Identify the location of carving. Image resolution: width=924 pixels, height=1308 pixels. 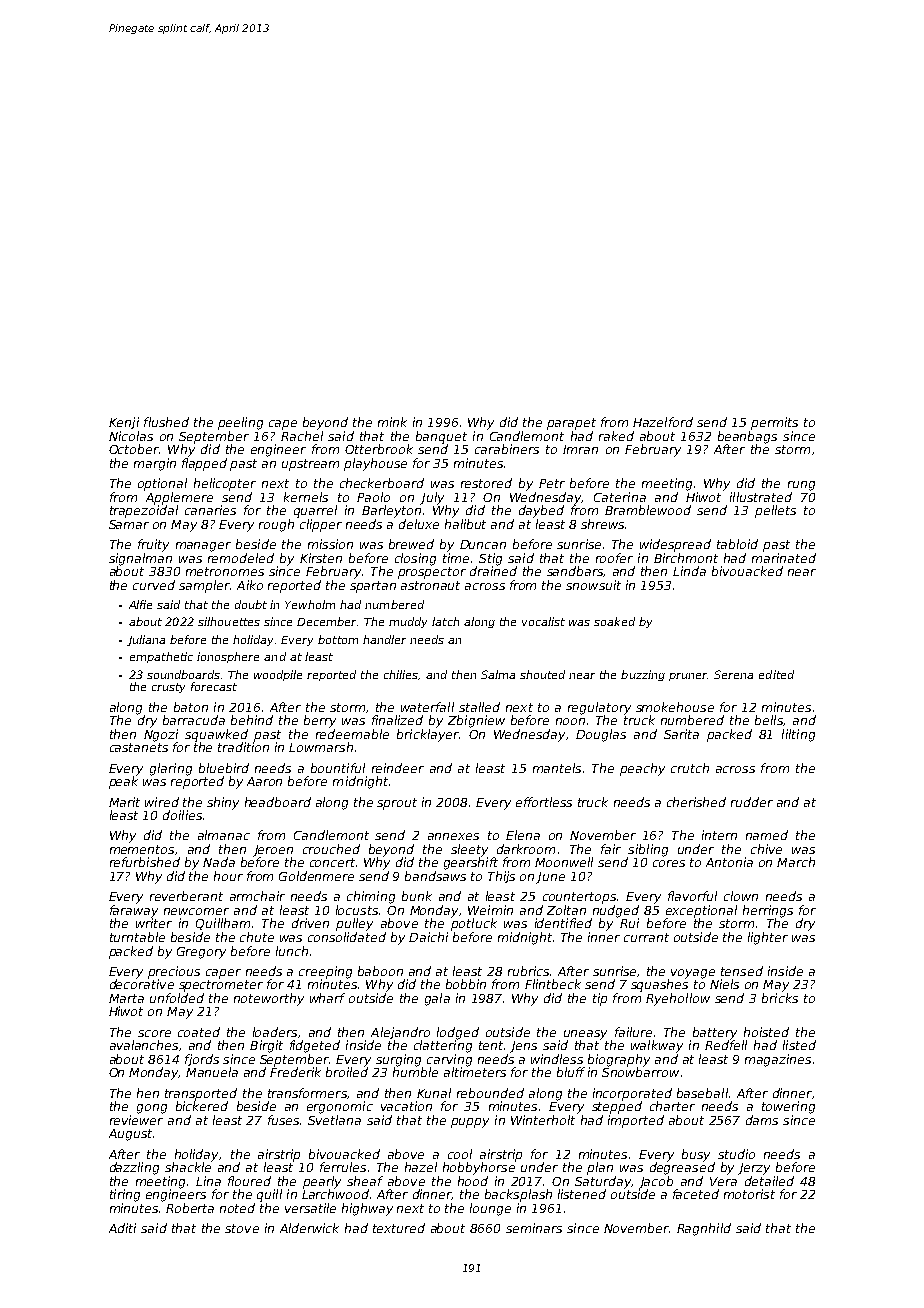
(449, 1060).
